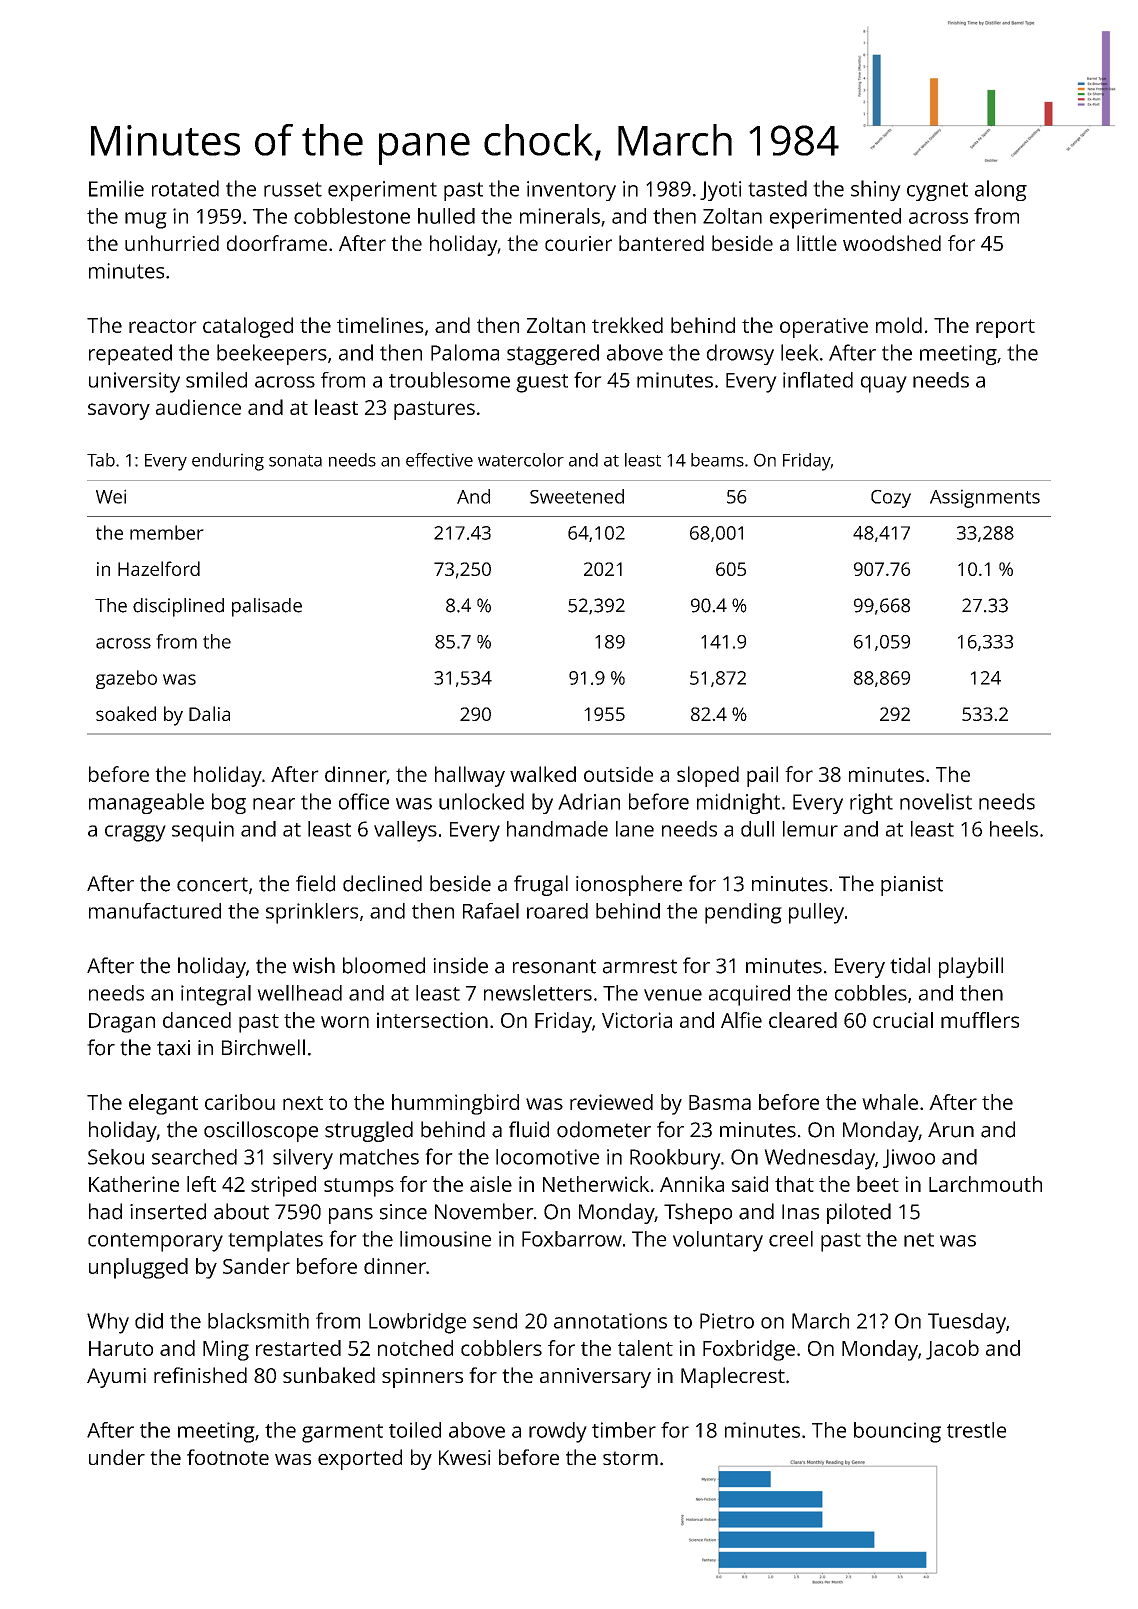 The width and height of the image is (1138, 1609). I want to click on effective, so click(439, 460).
